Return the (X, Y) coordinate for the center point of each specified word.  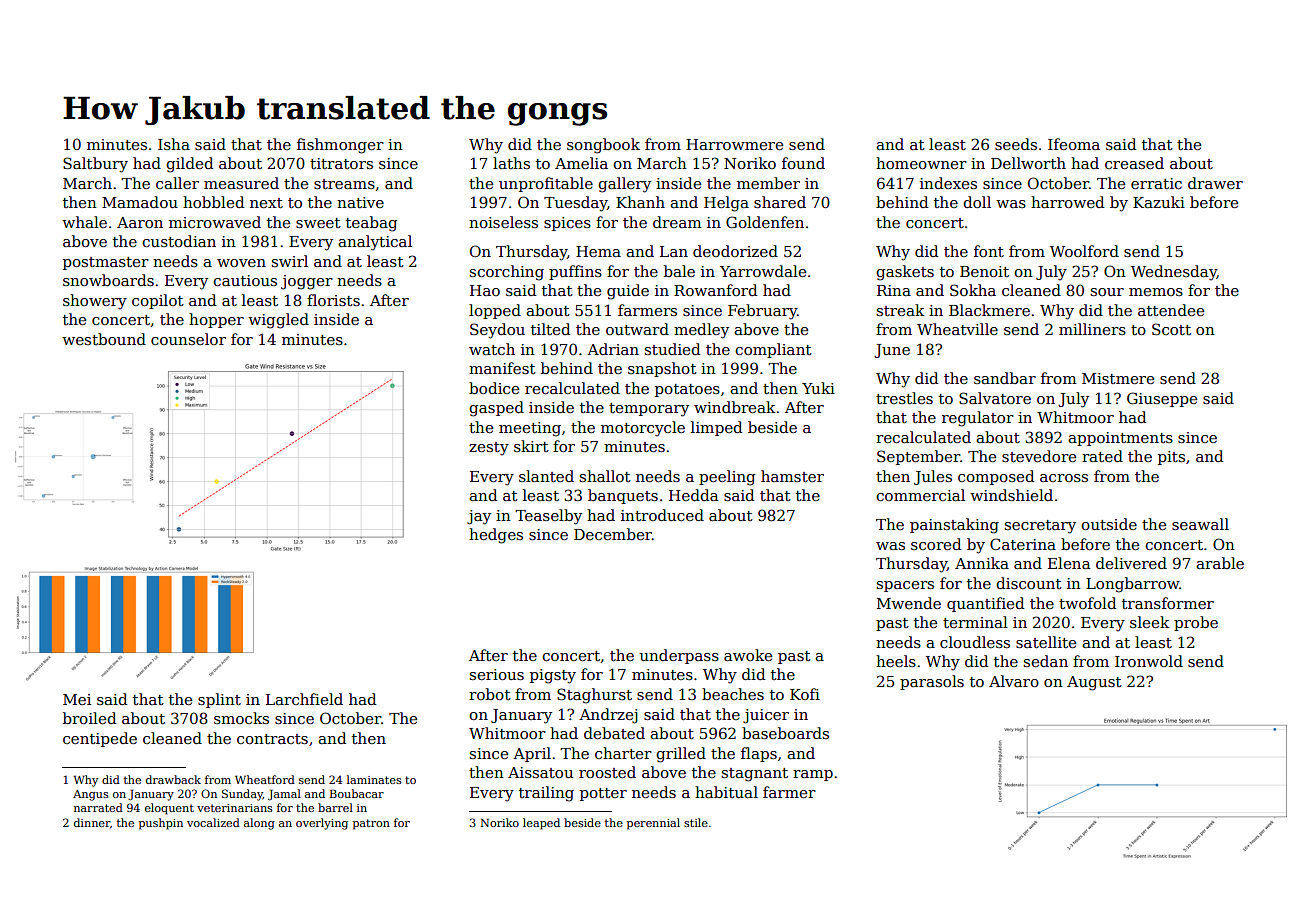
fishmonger (340, 146)
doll (977, 202)
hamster (792, 476)
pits (1171, 458)
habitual (726, 792)
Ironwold (1149, 661)
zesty (489, 449)
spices (567, 224)
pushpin (161, 824)
